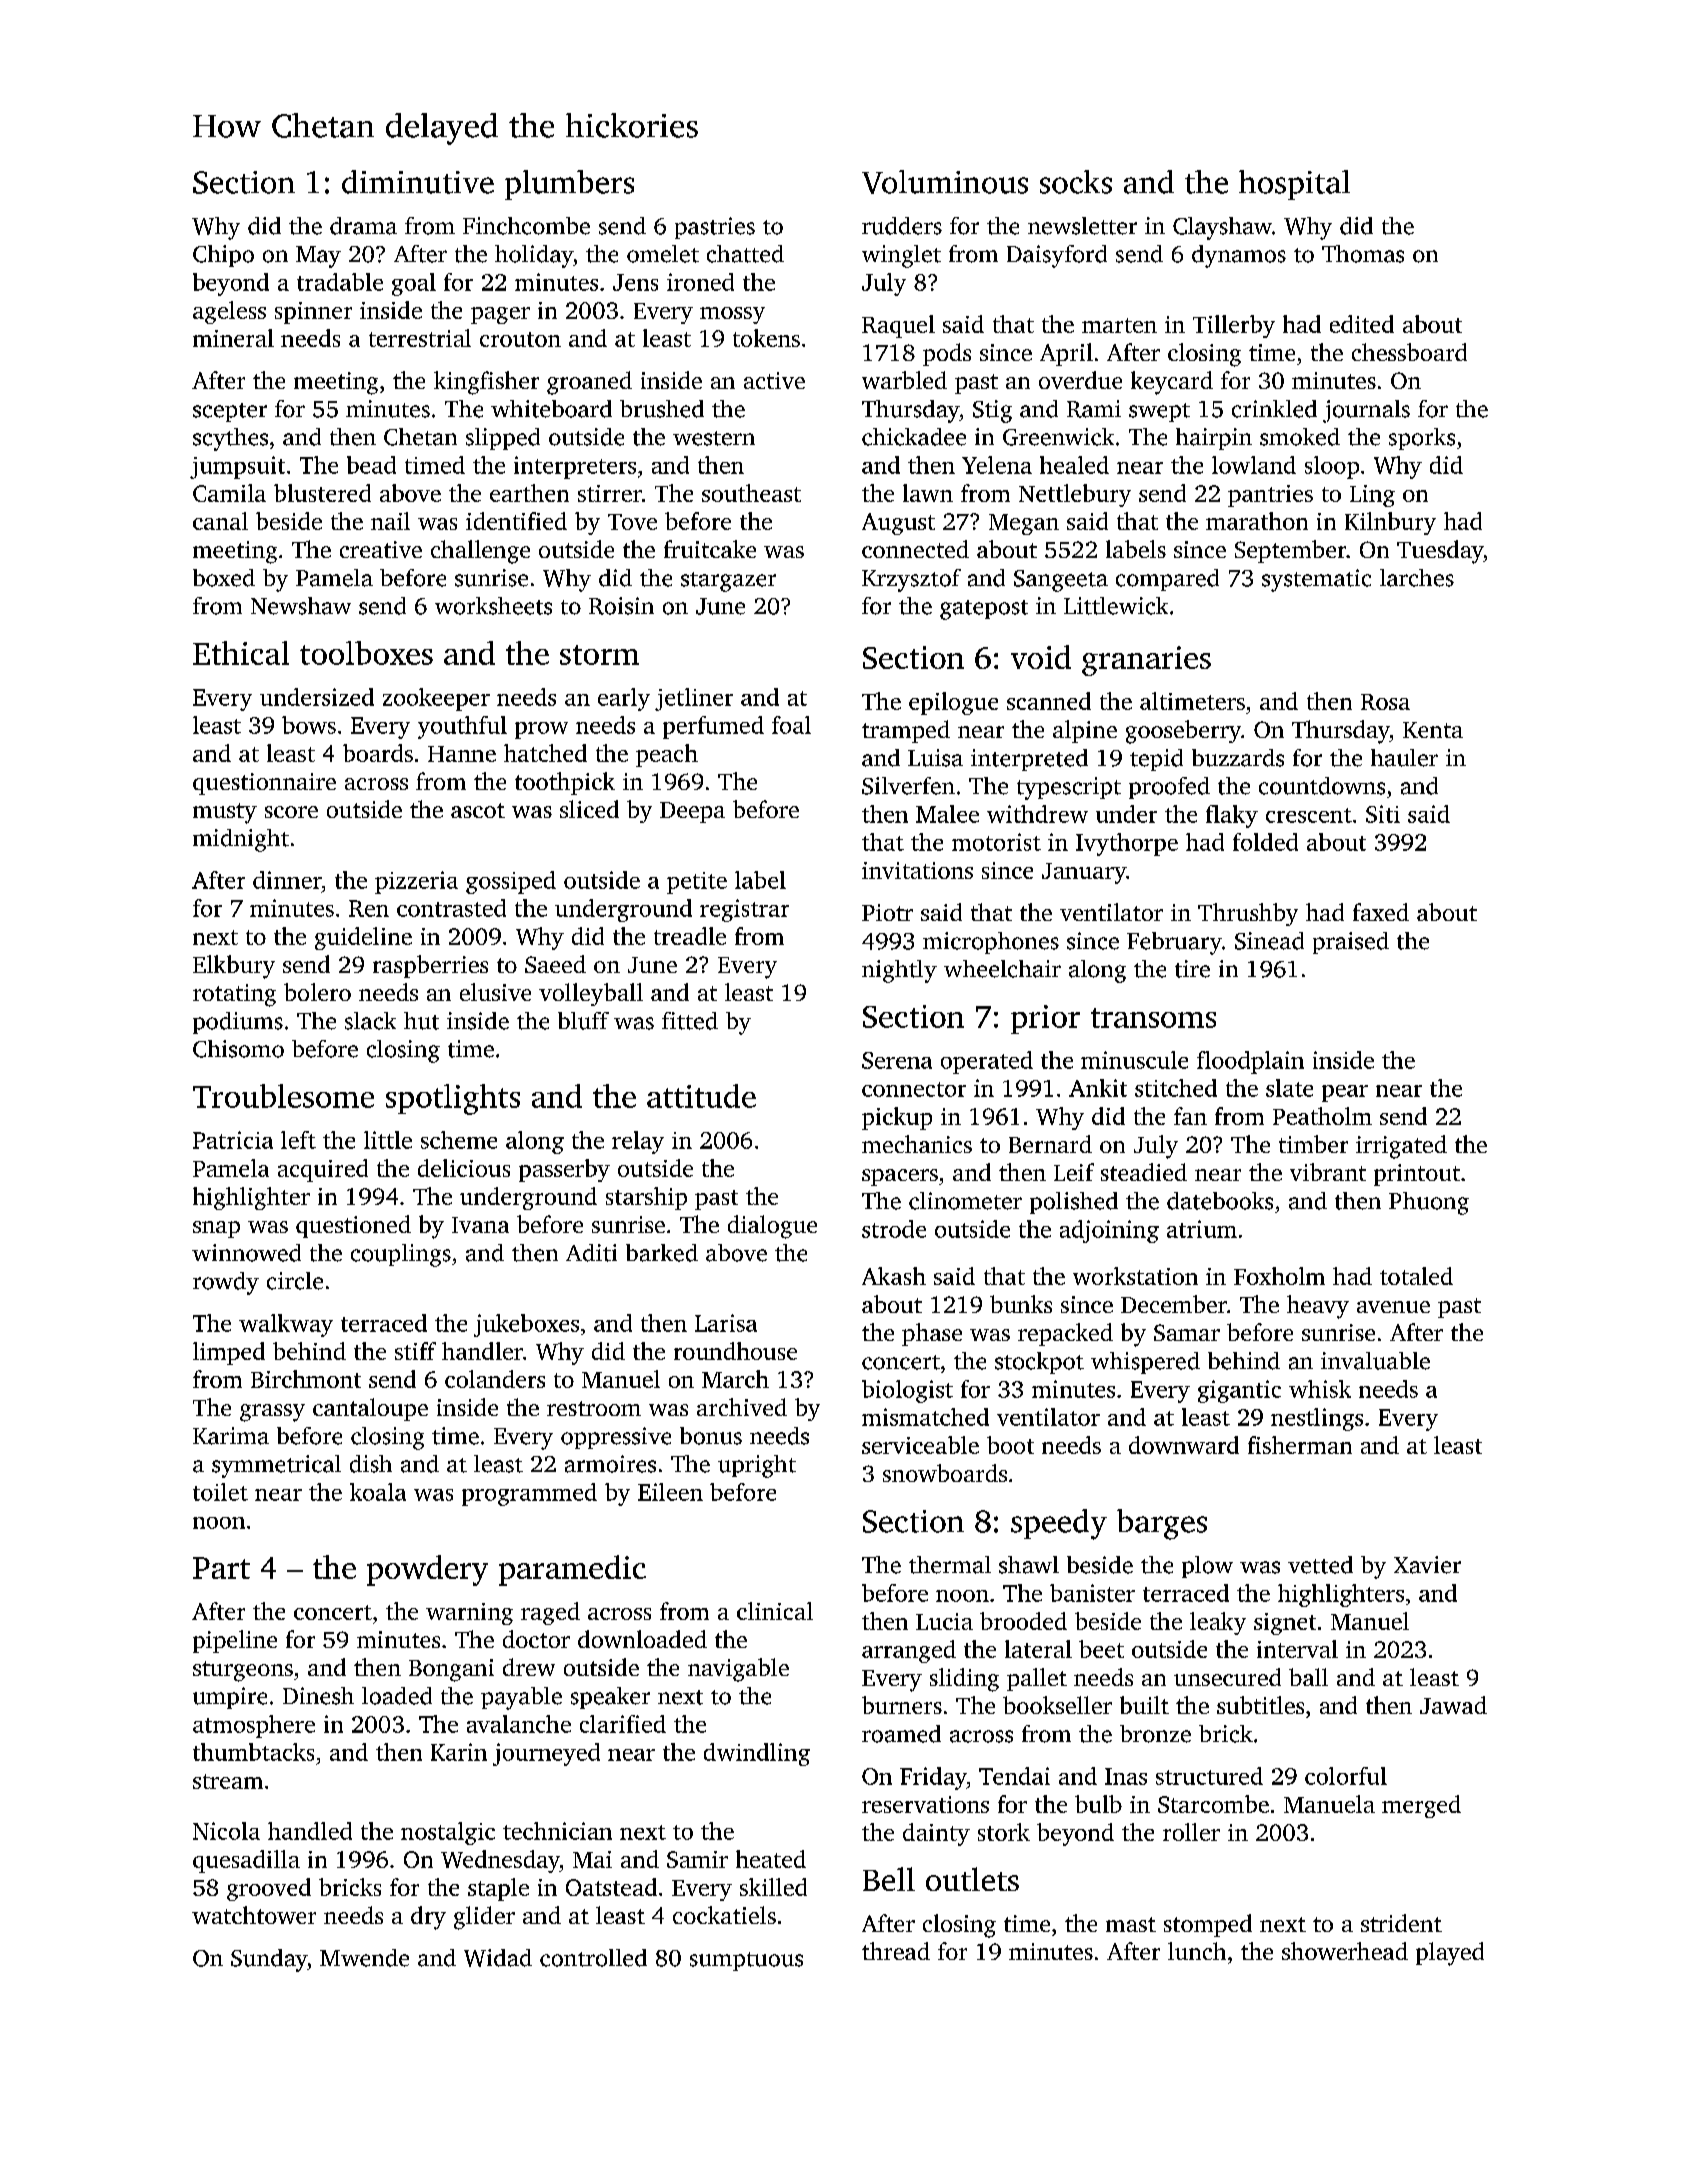  I want to click on early, so click(624, 699).
